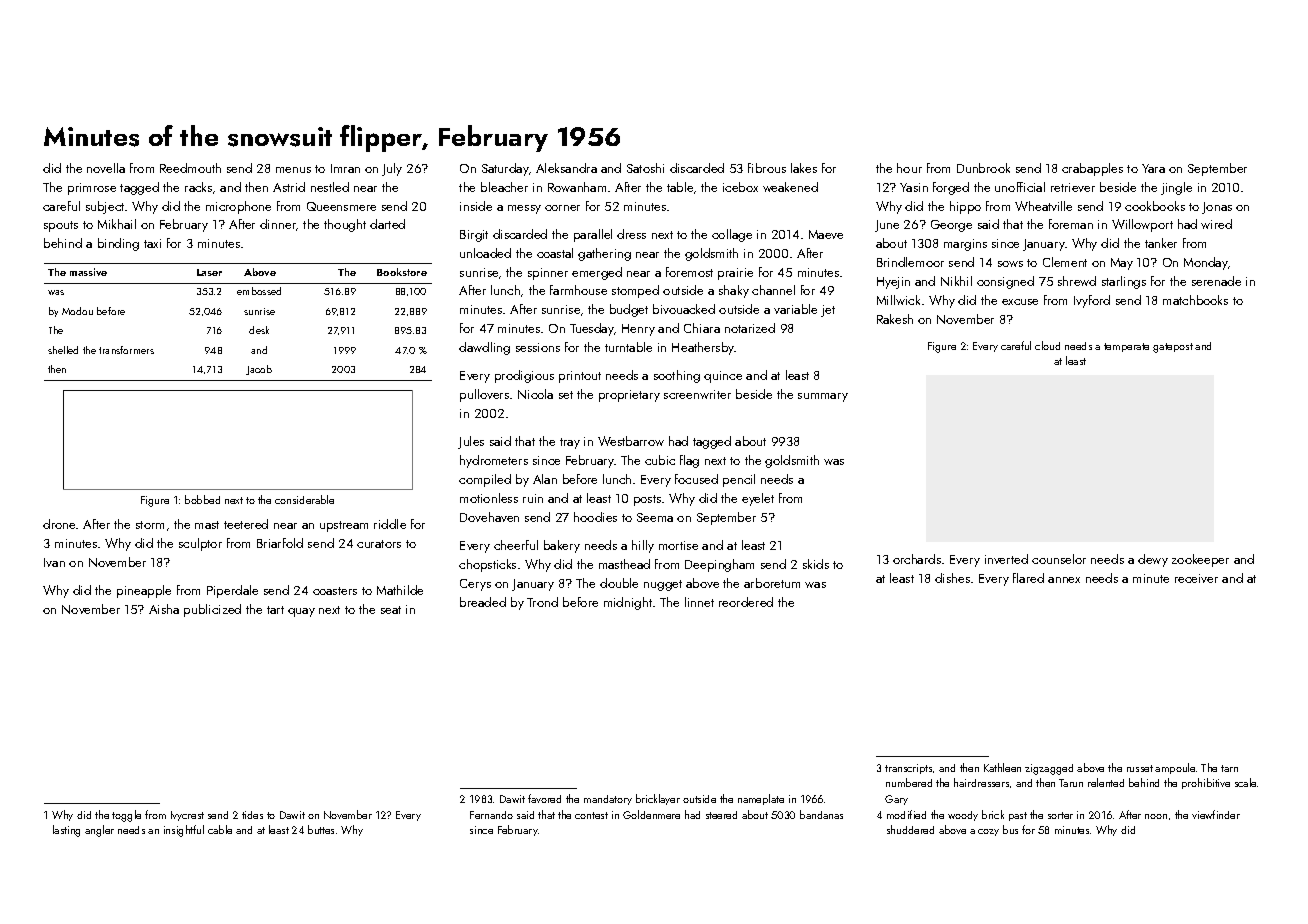 This screenshot has width=1308, height=924. What do you see at coordinates (126, 816) in the screenshot?
I see `toggle` at bounding box center [126, 816].
